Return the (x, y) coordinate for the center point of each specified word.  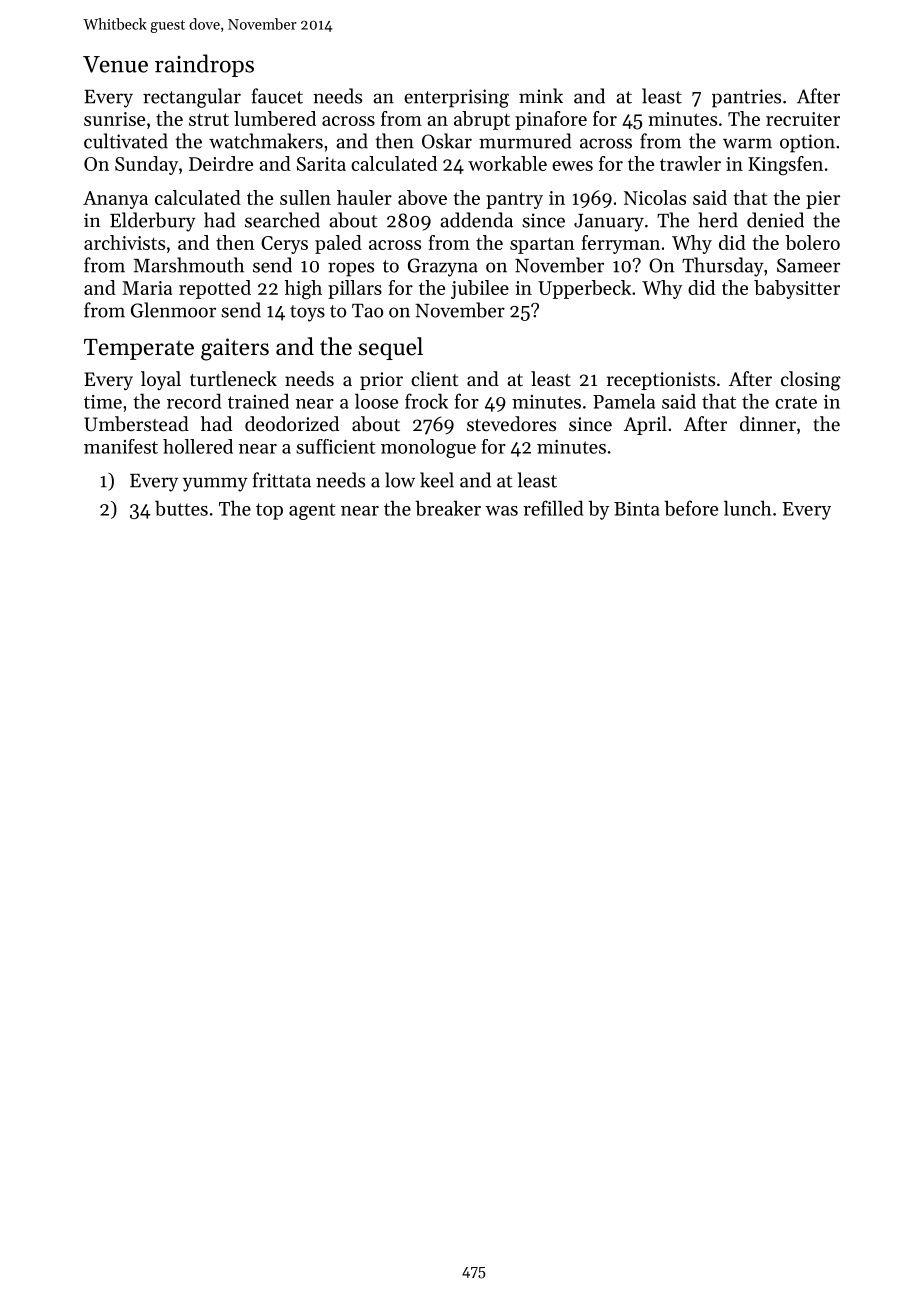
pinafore (551, 120)
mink (541, 95)
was (501, 511)
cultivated (126, 141)
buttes (181, 508)
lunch (747, 508)
